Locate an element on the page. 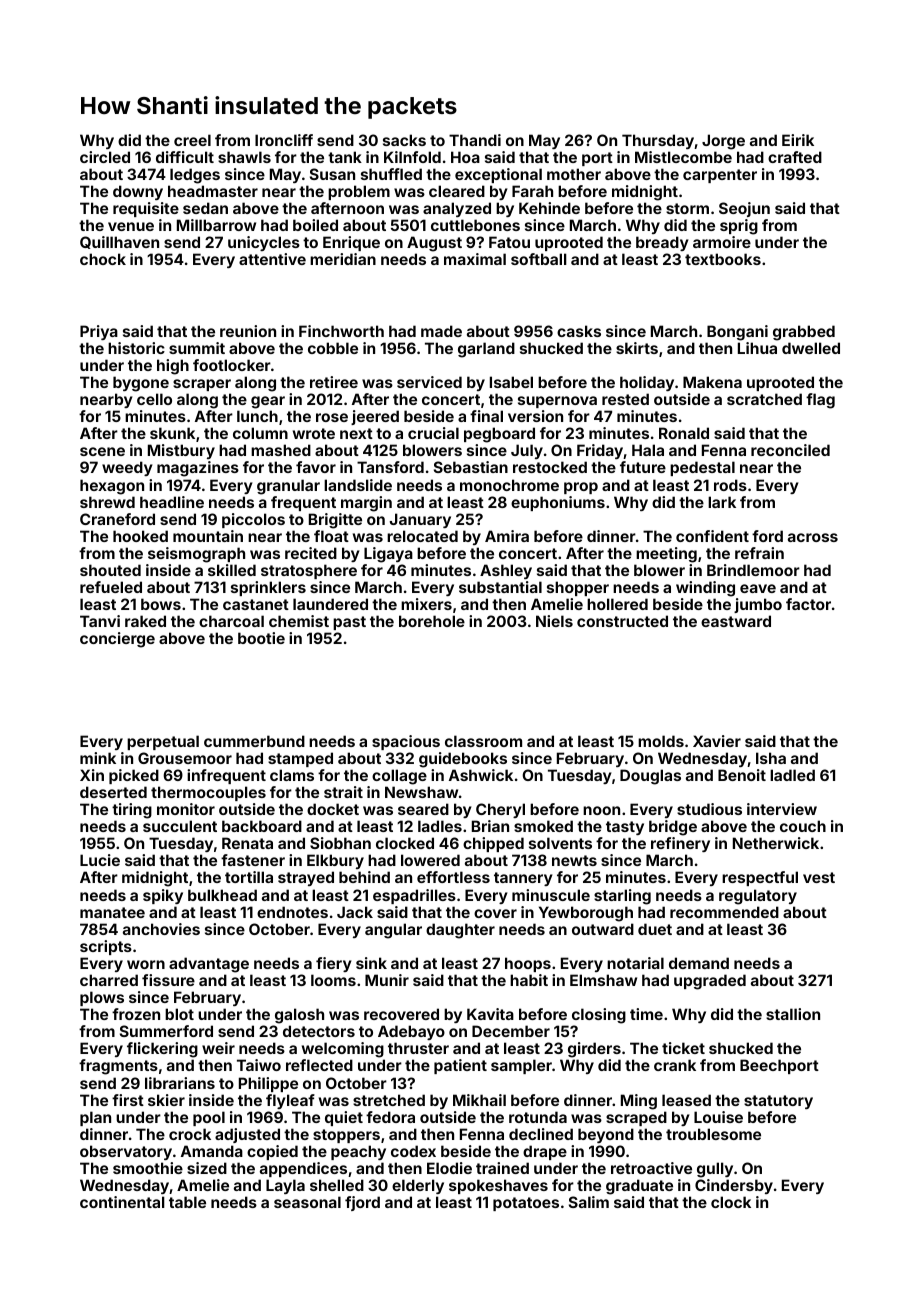 The image size is (924, 1308). recommended is located at coordinates (724, 912).
